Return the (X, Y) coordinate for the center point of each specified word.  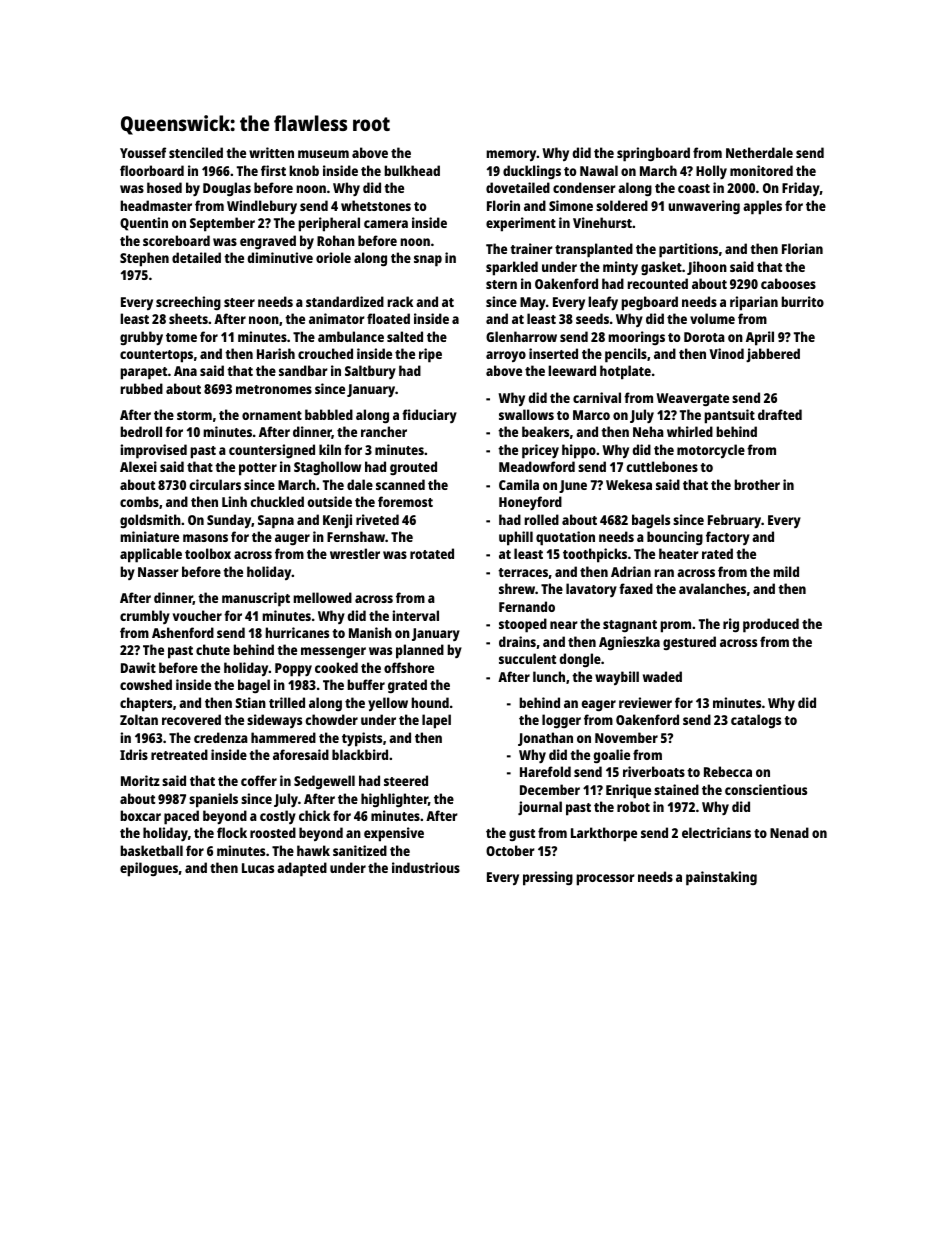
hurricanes (297, 632)
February (734, 521)
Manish (370, 632)
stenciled (196, 152)
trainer (531, 248)
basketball (151, 850)
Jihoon (707, 268)
